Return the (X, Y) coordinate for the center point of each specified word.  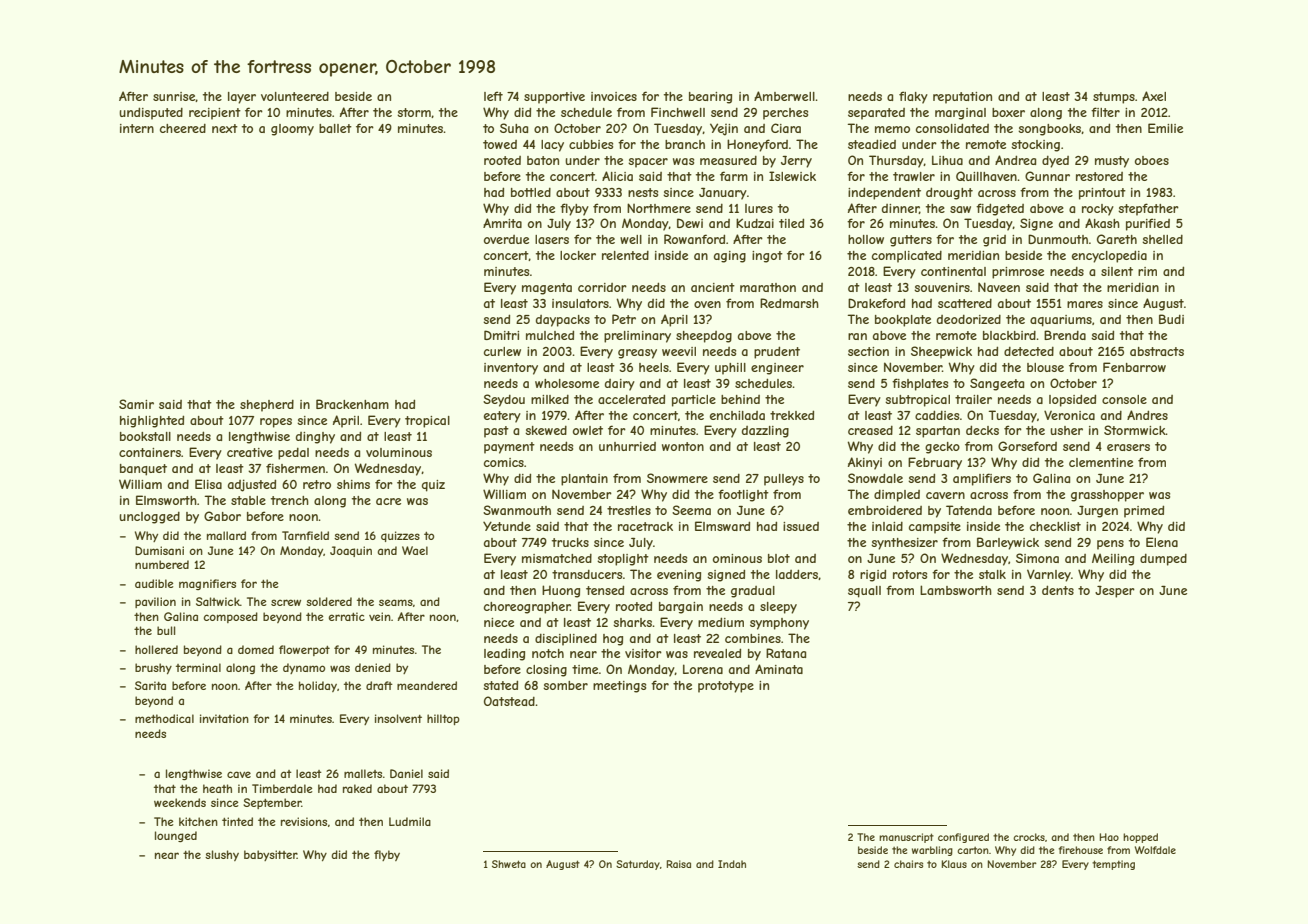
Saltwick (218, 601)
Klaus (954, 864)
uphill (730, 369)
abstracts (1157, 351)
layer (242, 98)
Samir (136, 404)
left (493, 96)
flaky (913, 97)
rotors (910, 574)
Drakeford (876, 303)
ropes (276, 423)
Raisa (679, 864)
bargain (681, 608)
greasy (637, 354)
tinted (237, 821)
